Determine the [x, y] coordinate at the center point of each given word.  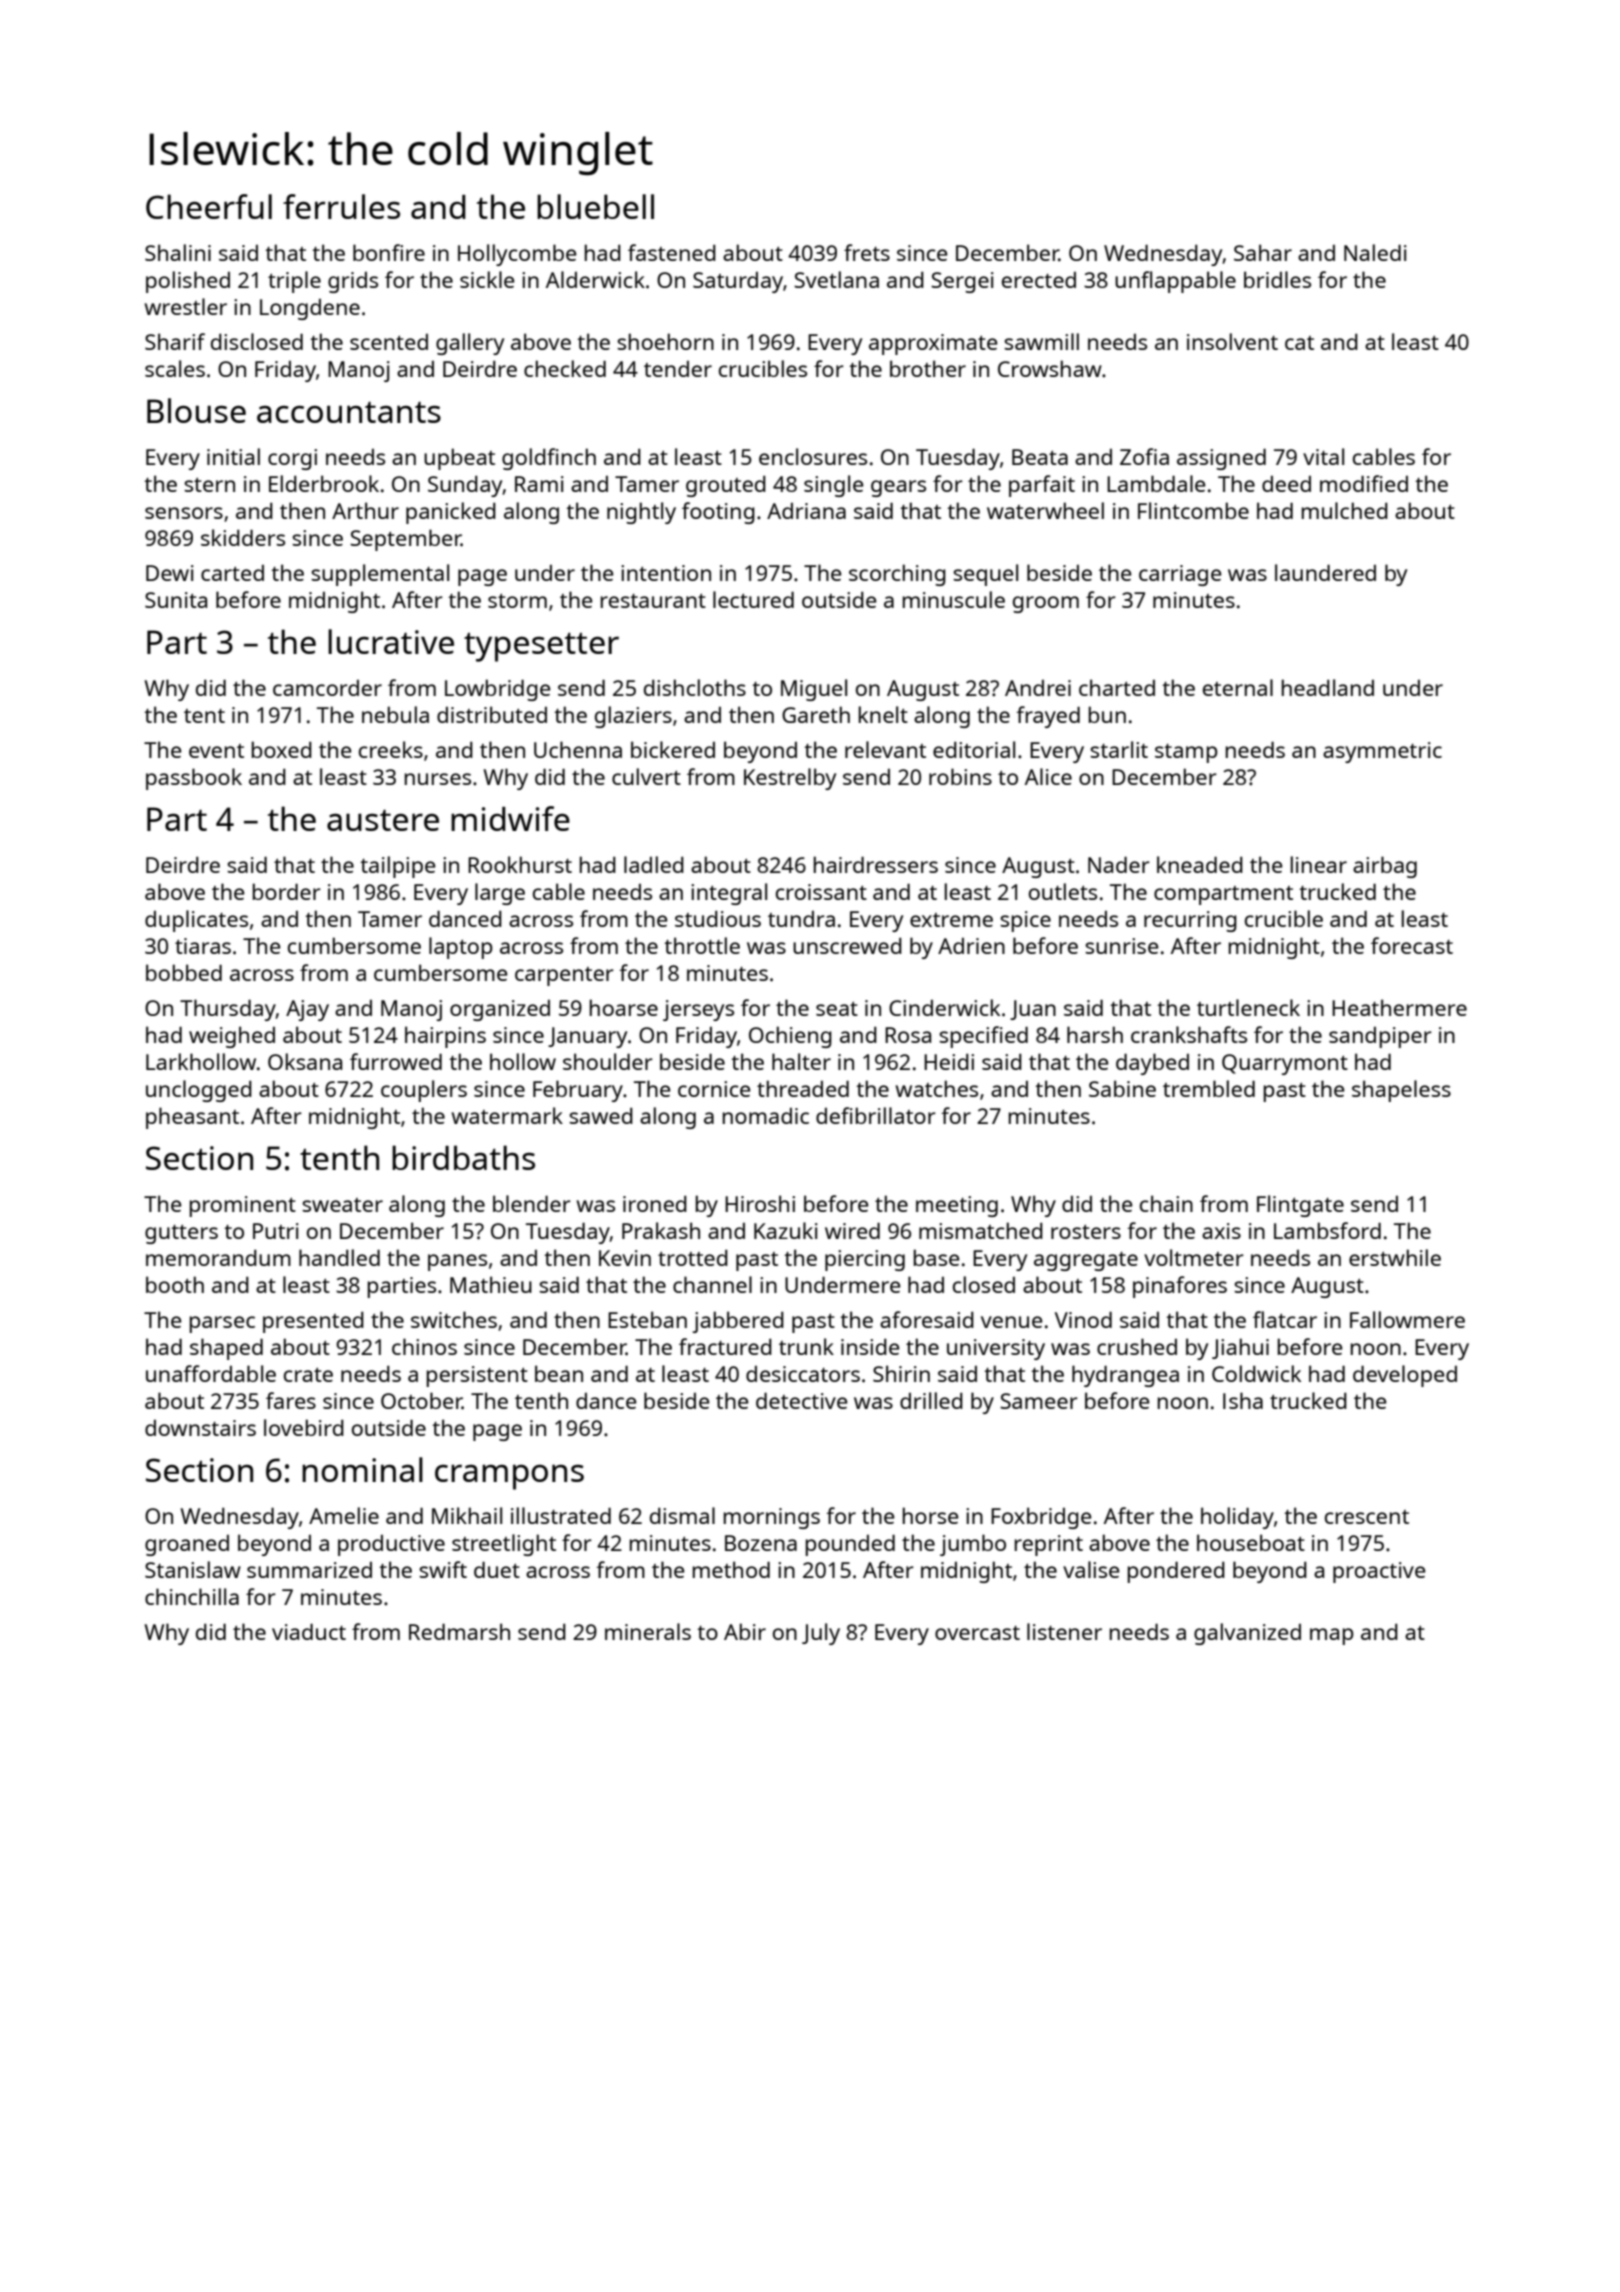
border [287, 891]
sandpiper [1380, 1037]
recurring [1190, 921]
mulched [1345, 510]
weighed [232, 1037]
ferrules [341, 206]
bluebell [595, 206]
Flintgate [1300, 1206]
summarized [309, 1570]
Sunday [465, 486]
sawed [601, 1115]
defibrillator [876, 1115]
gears [898, 488]
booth [175, 1284]
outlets [1063, 891]
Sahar [1263, 252]
